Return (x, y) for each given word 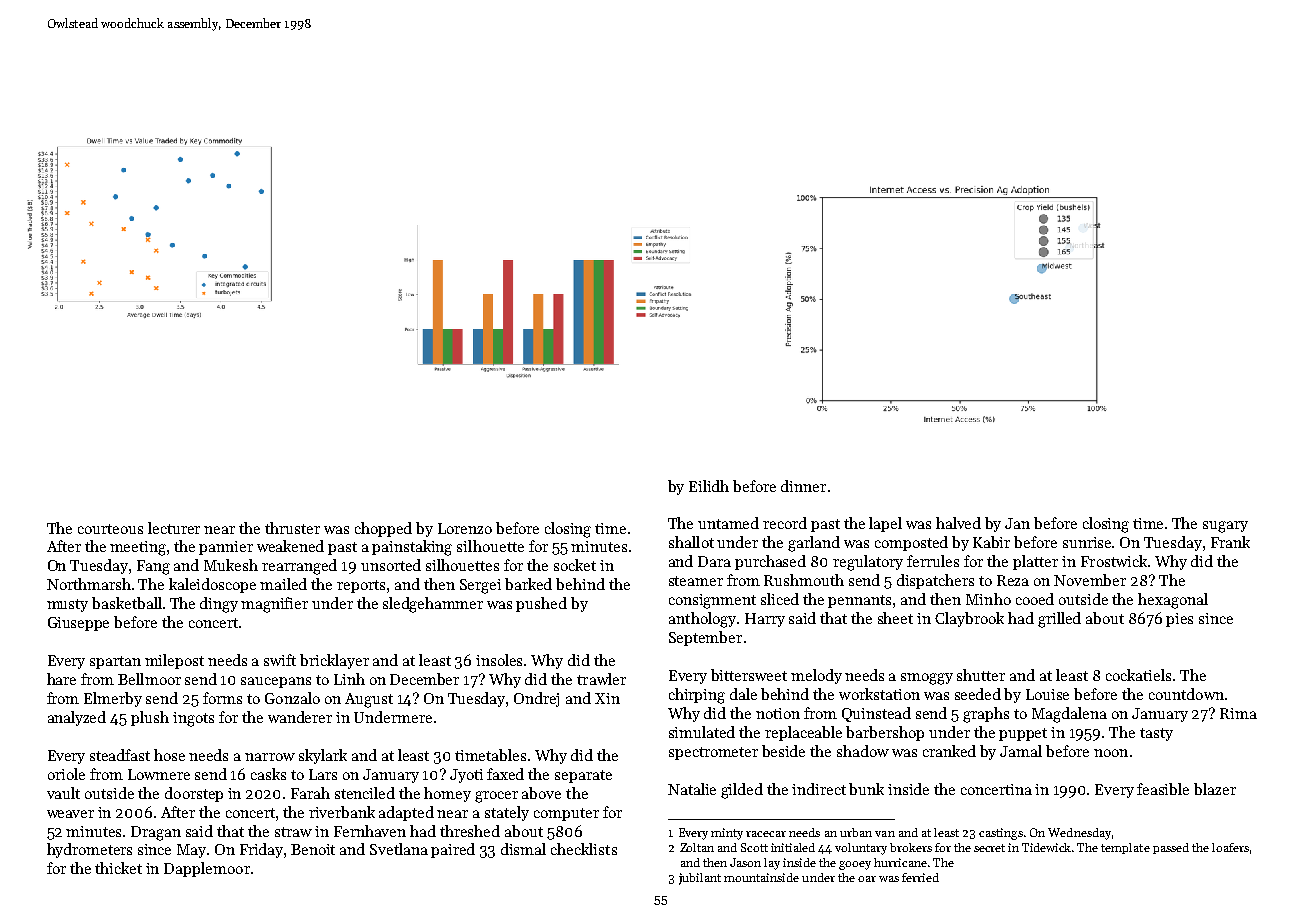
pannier (226, 548)
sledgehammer (433, 605)
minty (727, 834)
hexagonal (1173, 601)
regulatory (868, 563)
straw (293, 832)
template (1125, 848)
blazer (1215, 789)
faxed (505, 774)
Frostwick (1114, 561)
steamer (696, 581)
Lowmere (159, 774)
